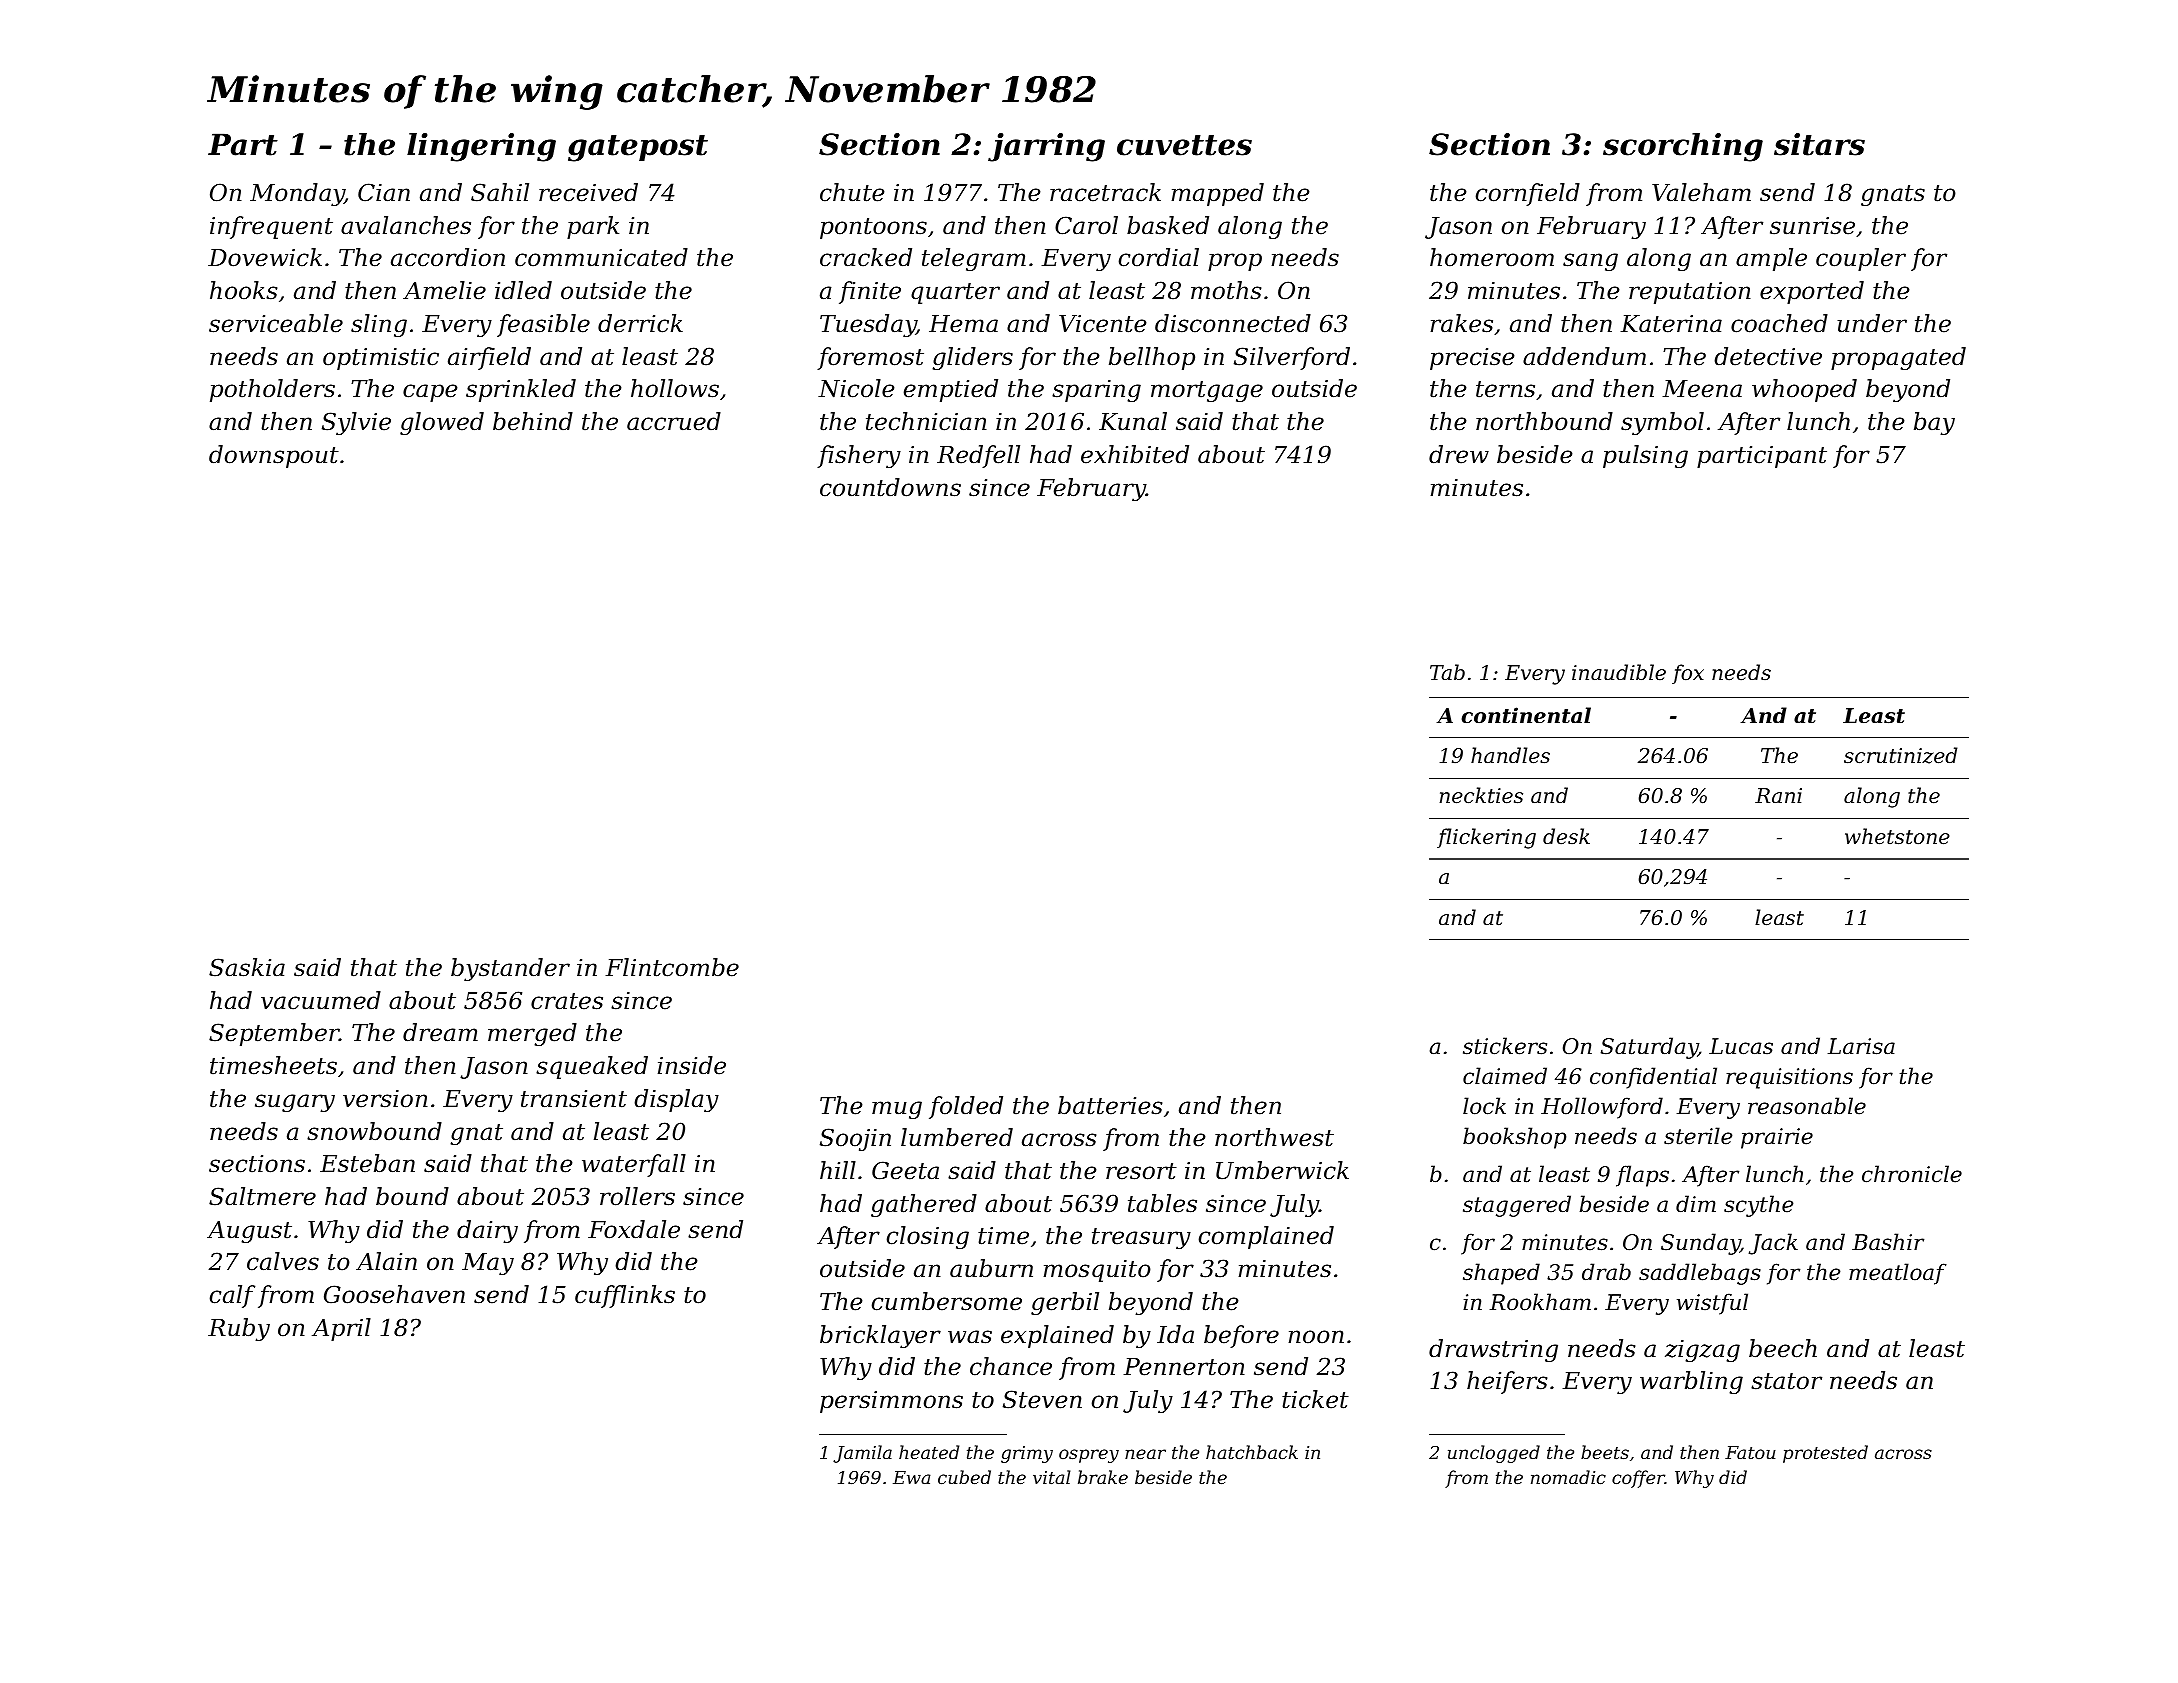 The height and width of the document is (1683, 2178). Describe the element at coordinates (625, 1296) in the document. I see `cufflinks` at that location.
